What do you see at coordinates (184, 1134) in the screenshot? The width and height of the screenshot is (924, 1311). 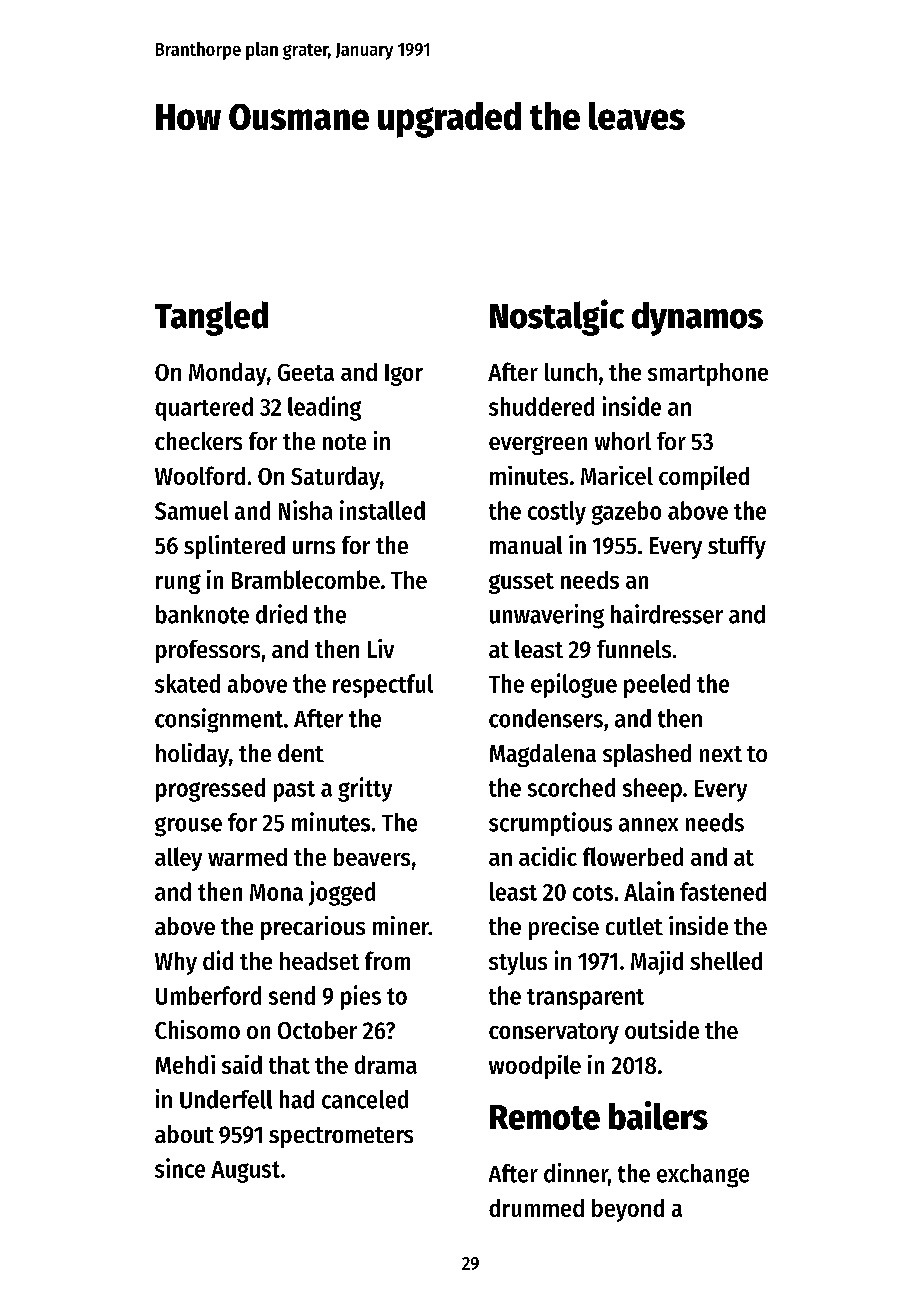 I see `about` at bounding box center [184, 1134].
